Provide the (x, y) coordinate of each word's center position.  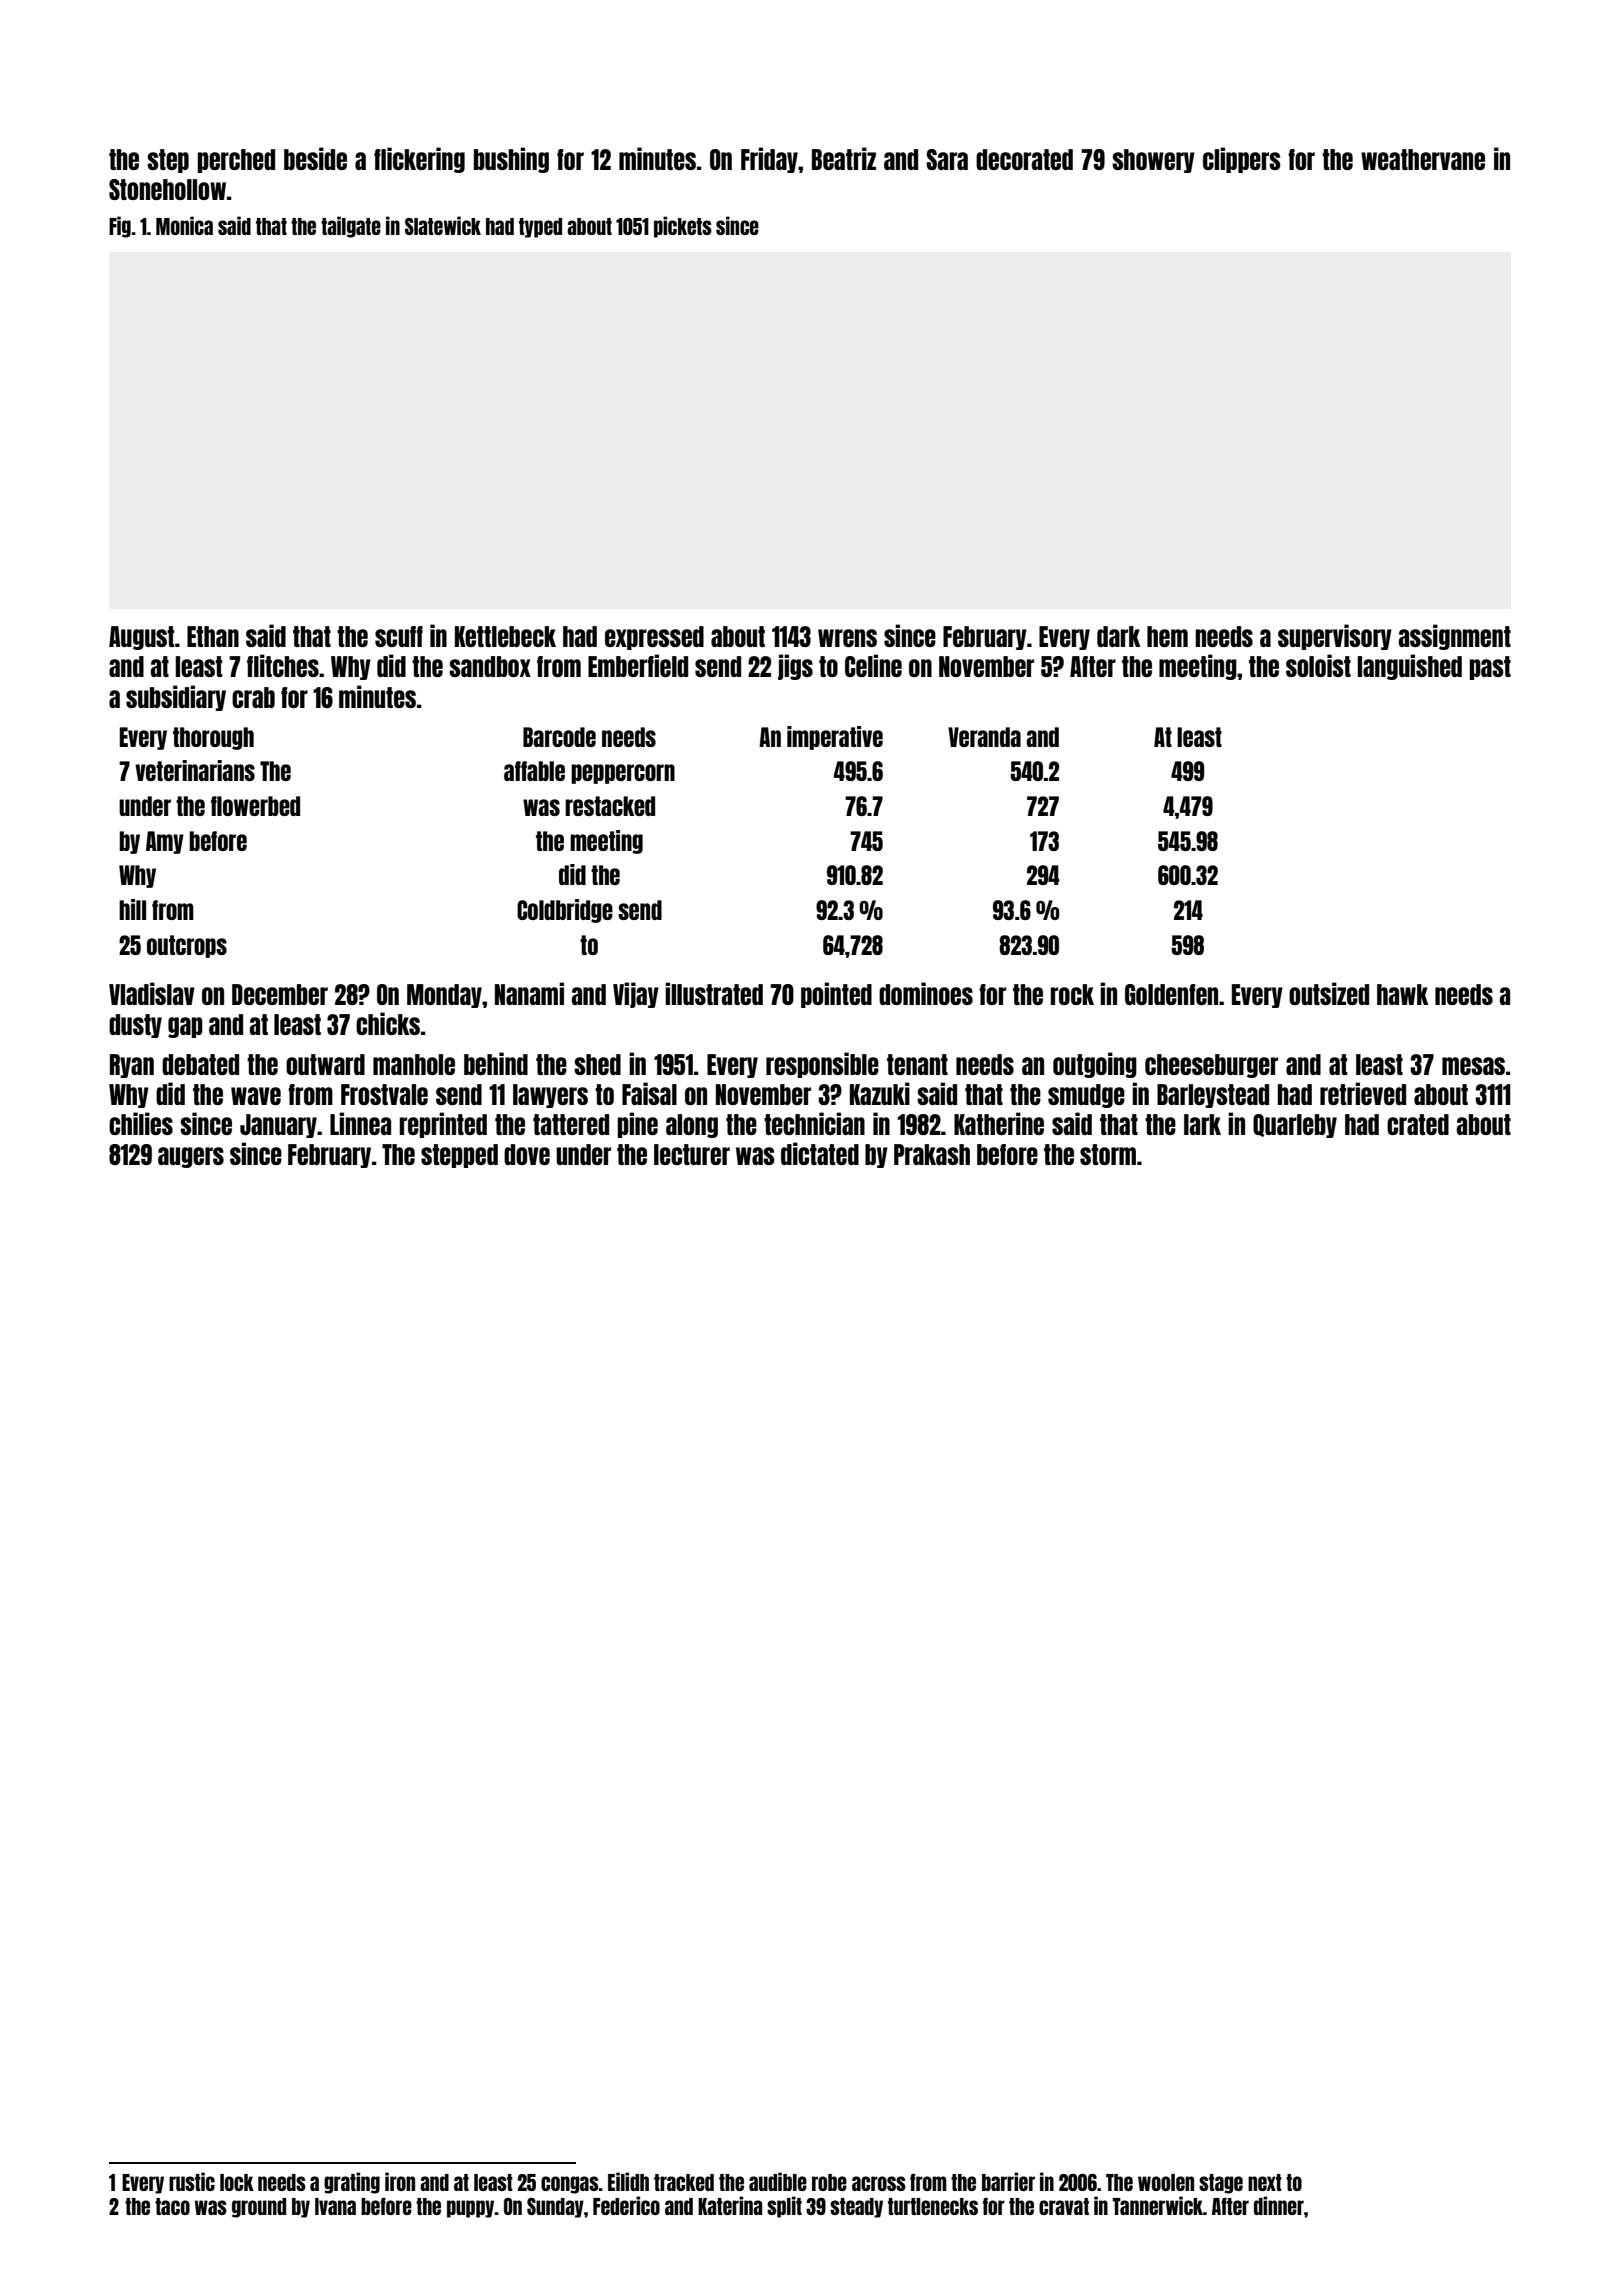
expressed (654, 638)
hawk (1402, 994)
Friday (769, 160)
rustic (192, 2181)
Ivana (335, 2206)
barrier (1008, 2181)
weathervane (1423, 159)
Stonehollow (167, 189)
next (1265, 2182)
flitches (283, 665)
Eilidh (628, 2181)
